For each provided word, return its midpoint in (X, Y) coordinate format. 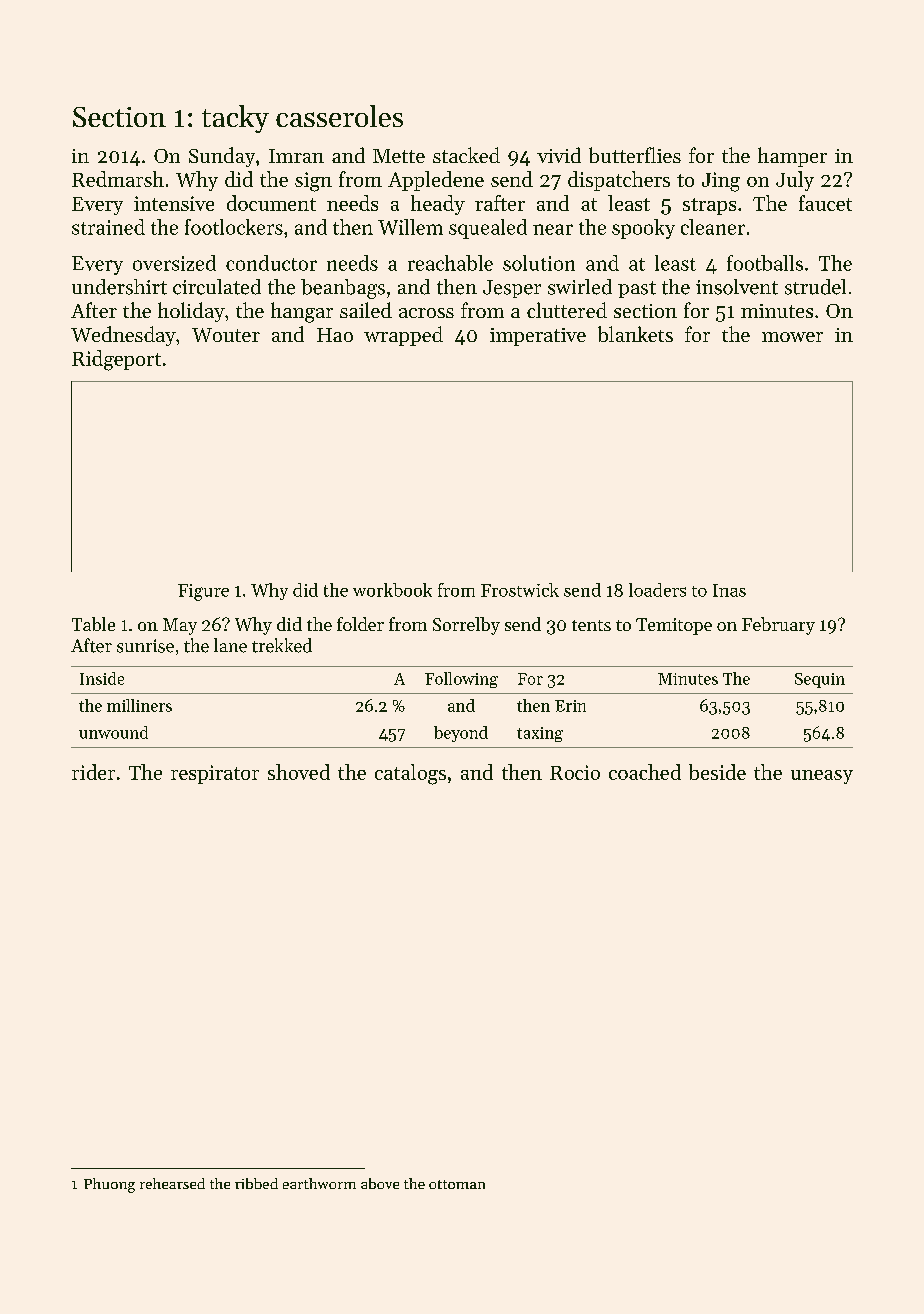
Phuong (109, 1185)
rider (93, 772)
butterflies (635, 155)
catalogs (410, 774)
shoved (299, 772)
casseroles (339, 116)
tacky (235, 119)
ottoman (457, 1184)
